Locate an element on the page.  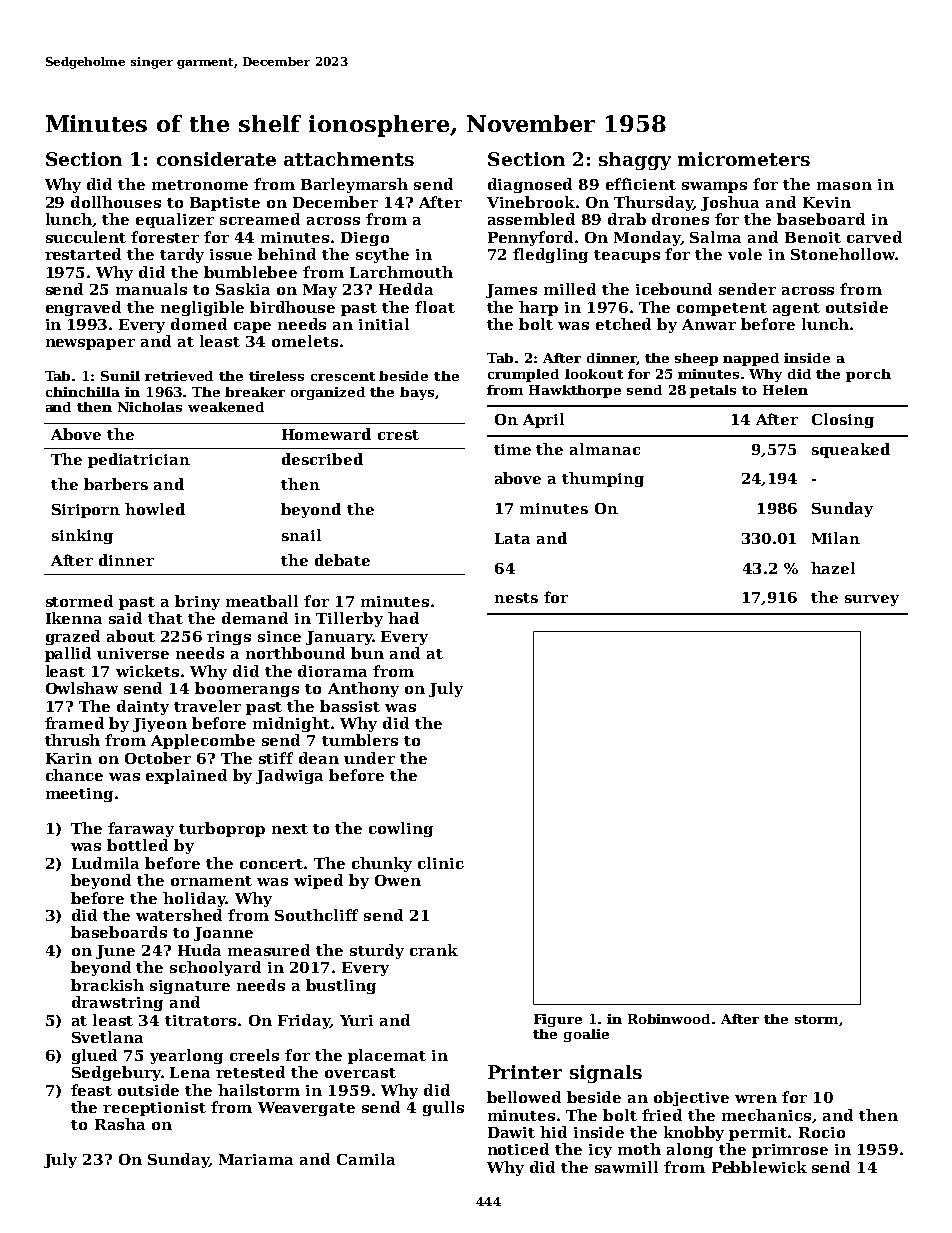
considerate is located at coordinates (216, 159).
